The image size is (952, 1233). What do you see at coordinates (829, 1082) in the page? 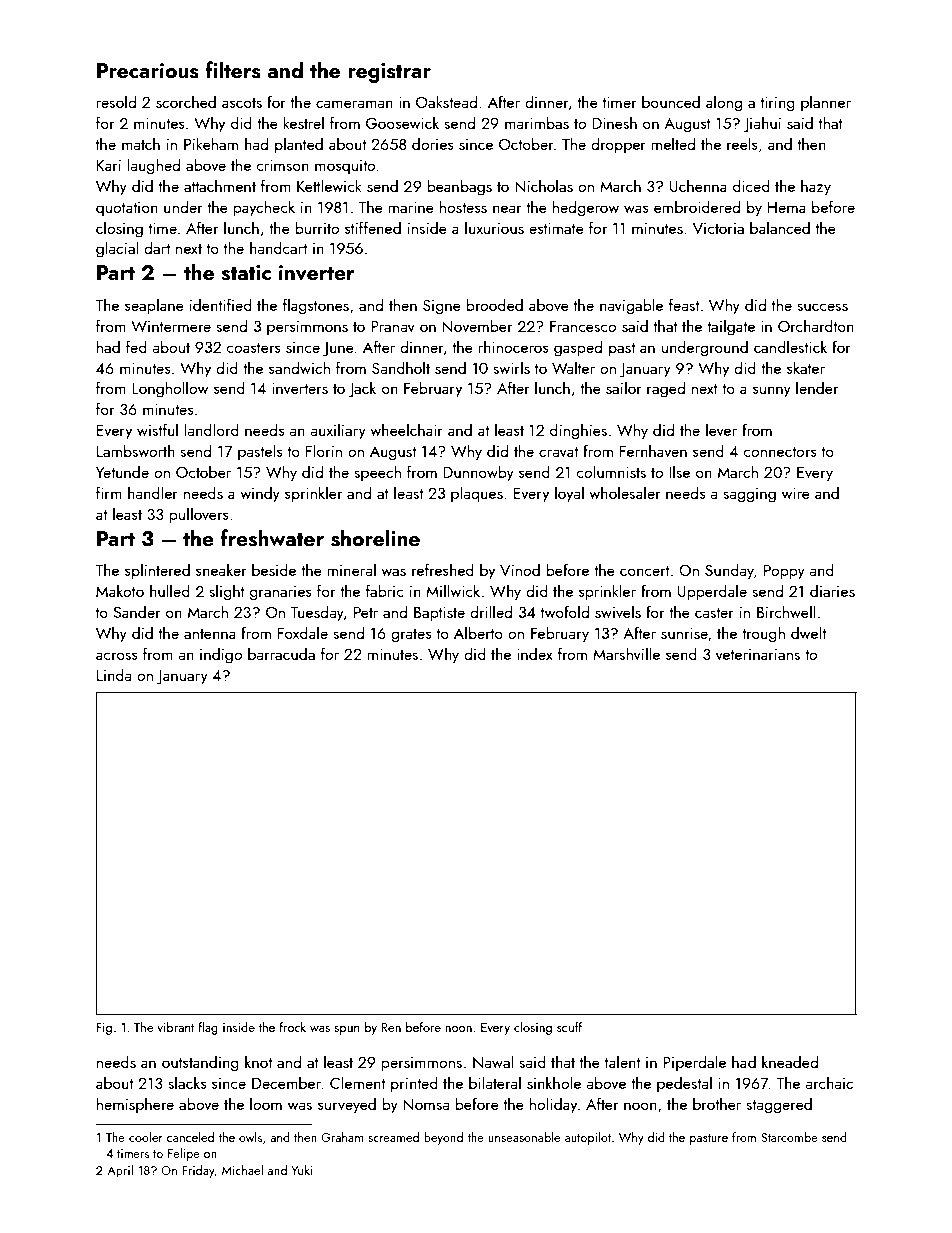
I see `archaic` at bounding box center [829, 1082].
